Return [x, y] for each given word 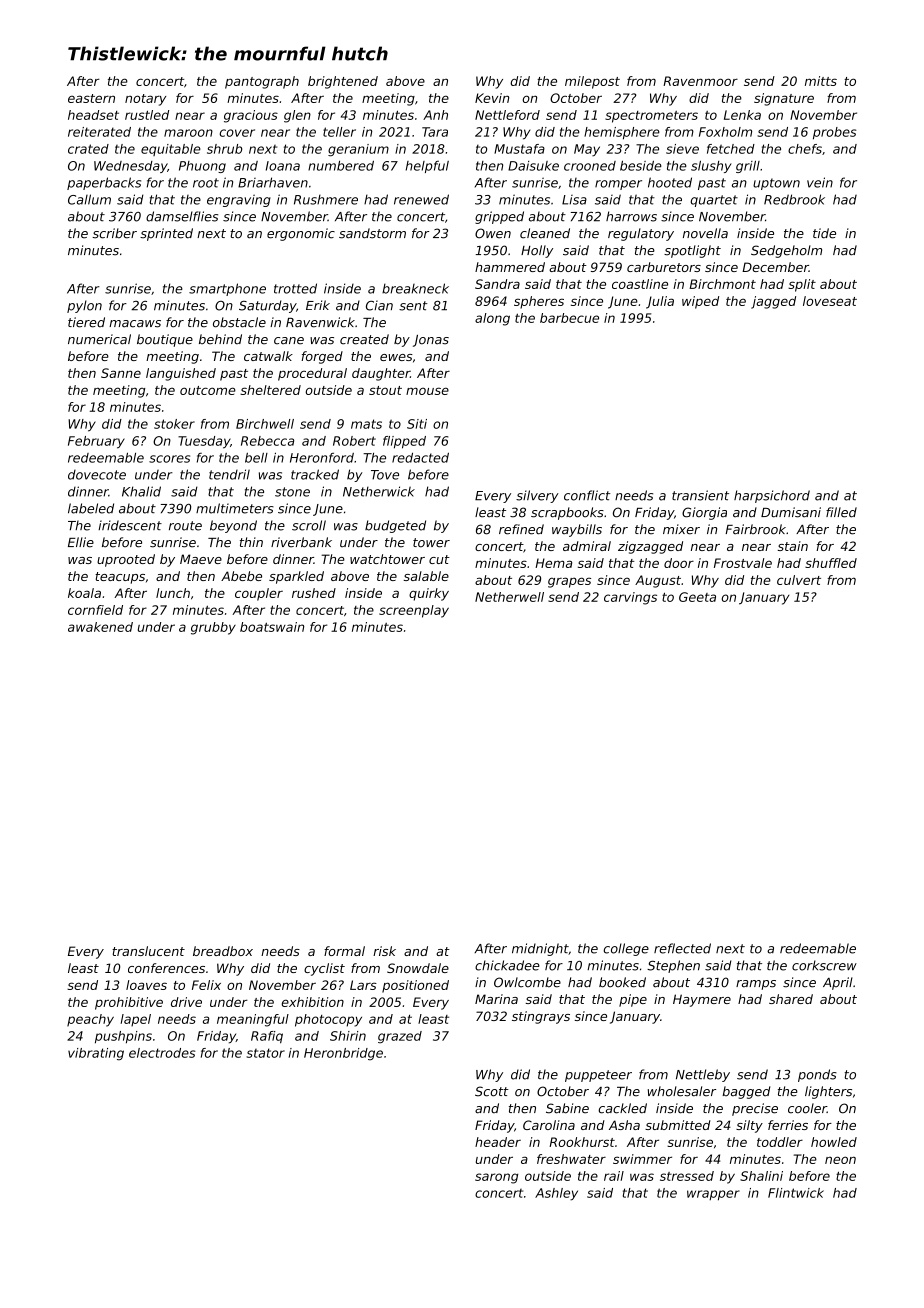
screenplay [414, 611]
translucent [148, 951]
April [838, 983]
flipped [404, 442]
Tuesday [204, 442]
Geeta [697, 597]
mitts [821, 81]
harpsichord [772, 496]
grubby [213, 628]
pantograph [262, 82]
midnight [540, 949]
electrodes [162, 1053]
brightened [343, 82]
